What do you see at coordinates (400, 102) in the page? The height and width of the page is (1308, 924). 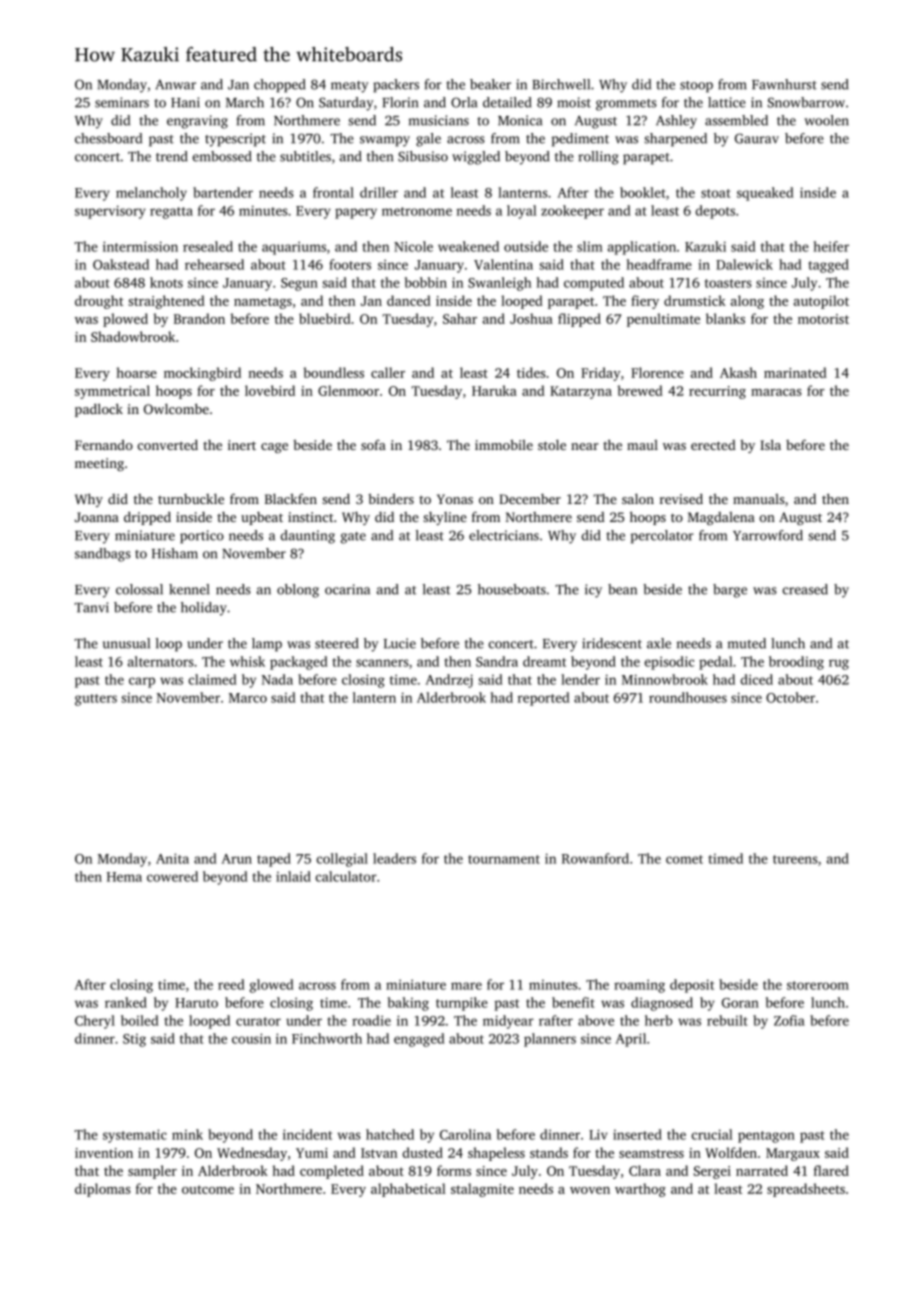 I see `Florin` at bounding box center [400, 102].
